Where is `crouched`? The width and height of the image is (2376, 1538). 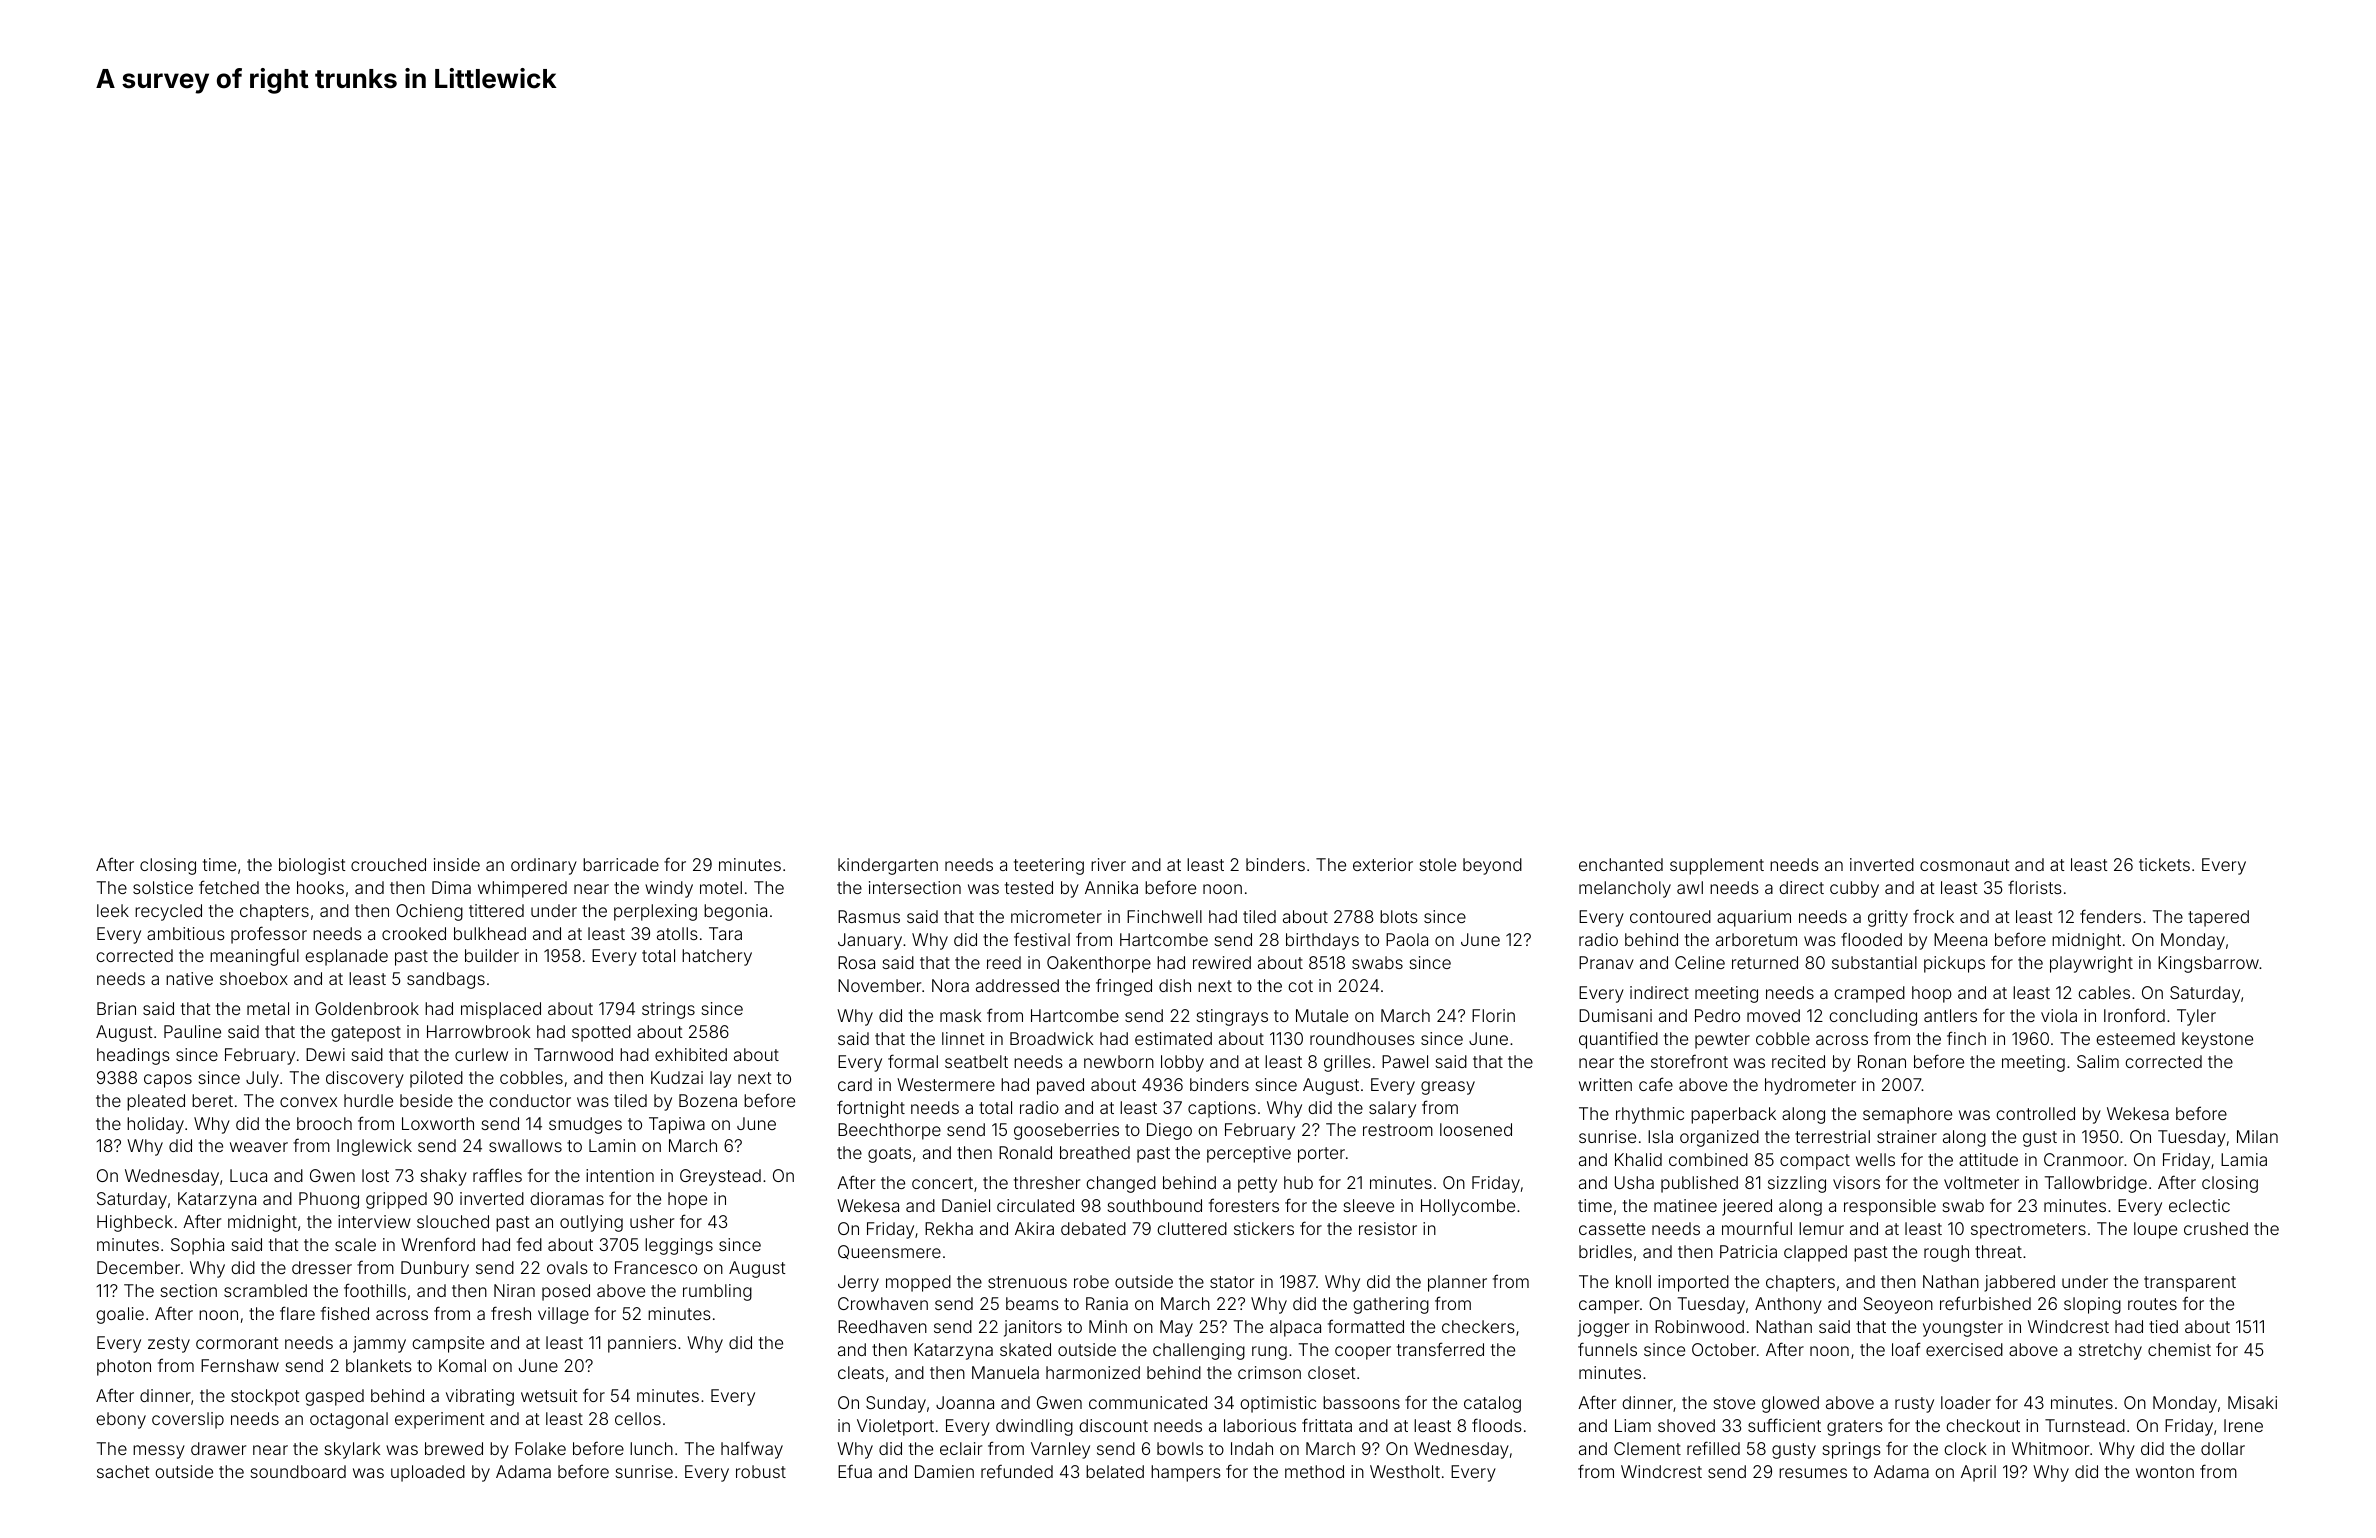 crouched is located at coordinates (388, 864).
